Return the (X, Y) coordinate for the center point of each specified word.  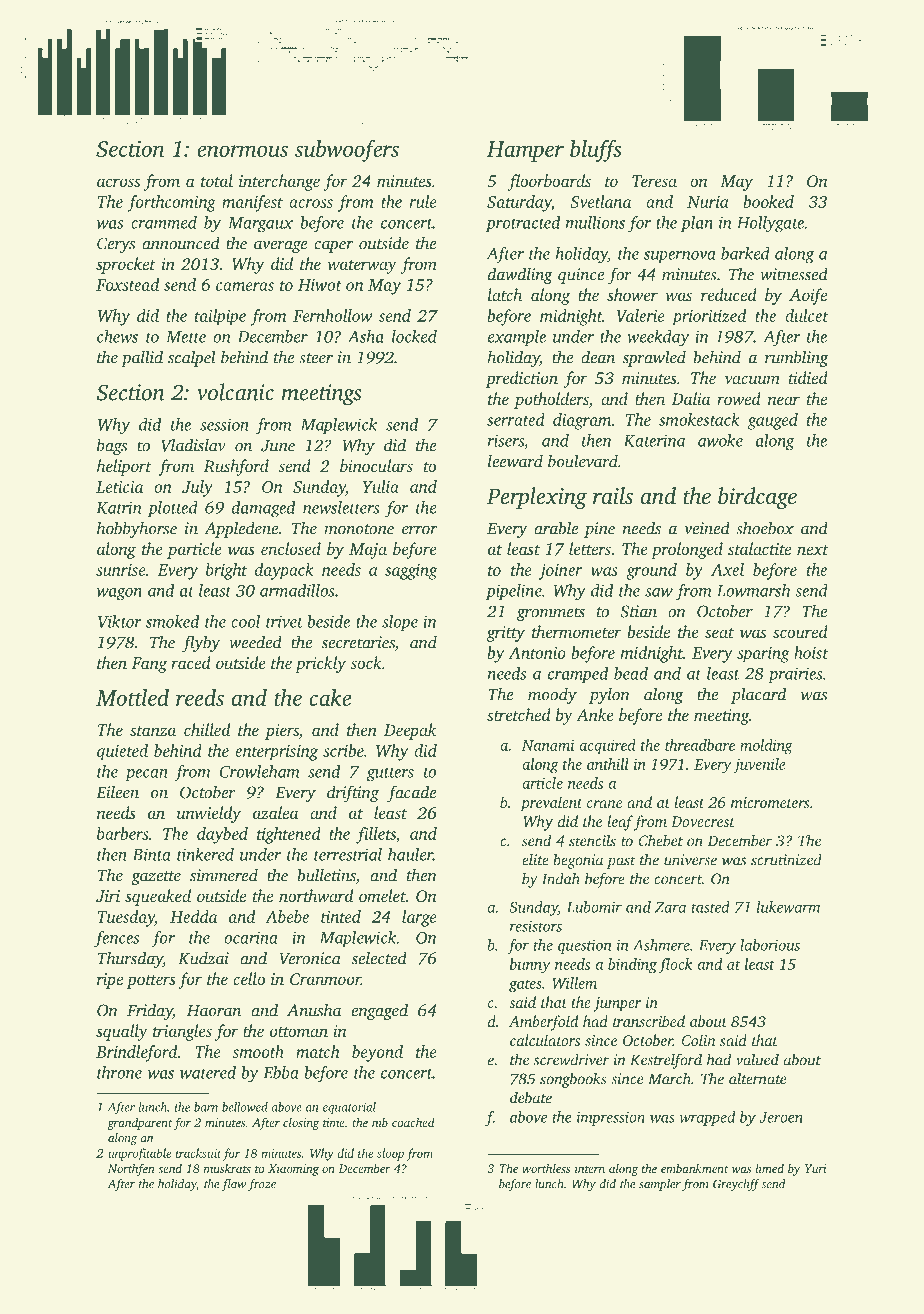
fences (116, 939)
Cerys (116, 245)
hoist (811, 652)
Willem (574, 983)
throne (119, 1072)
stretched (519, 714)
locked (414, 336)
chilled (207, 729)
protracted (523, 224)
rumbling (796, 358)
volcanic (235, 392)
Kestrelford (666, 1061)
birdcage (757, 498)
